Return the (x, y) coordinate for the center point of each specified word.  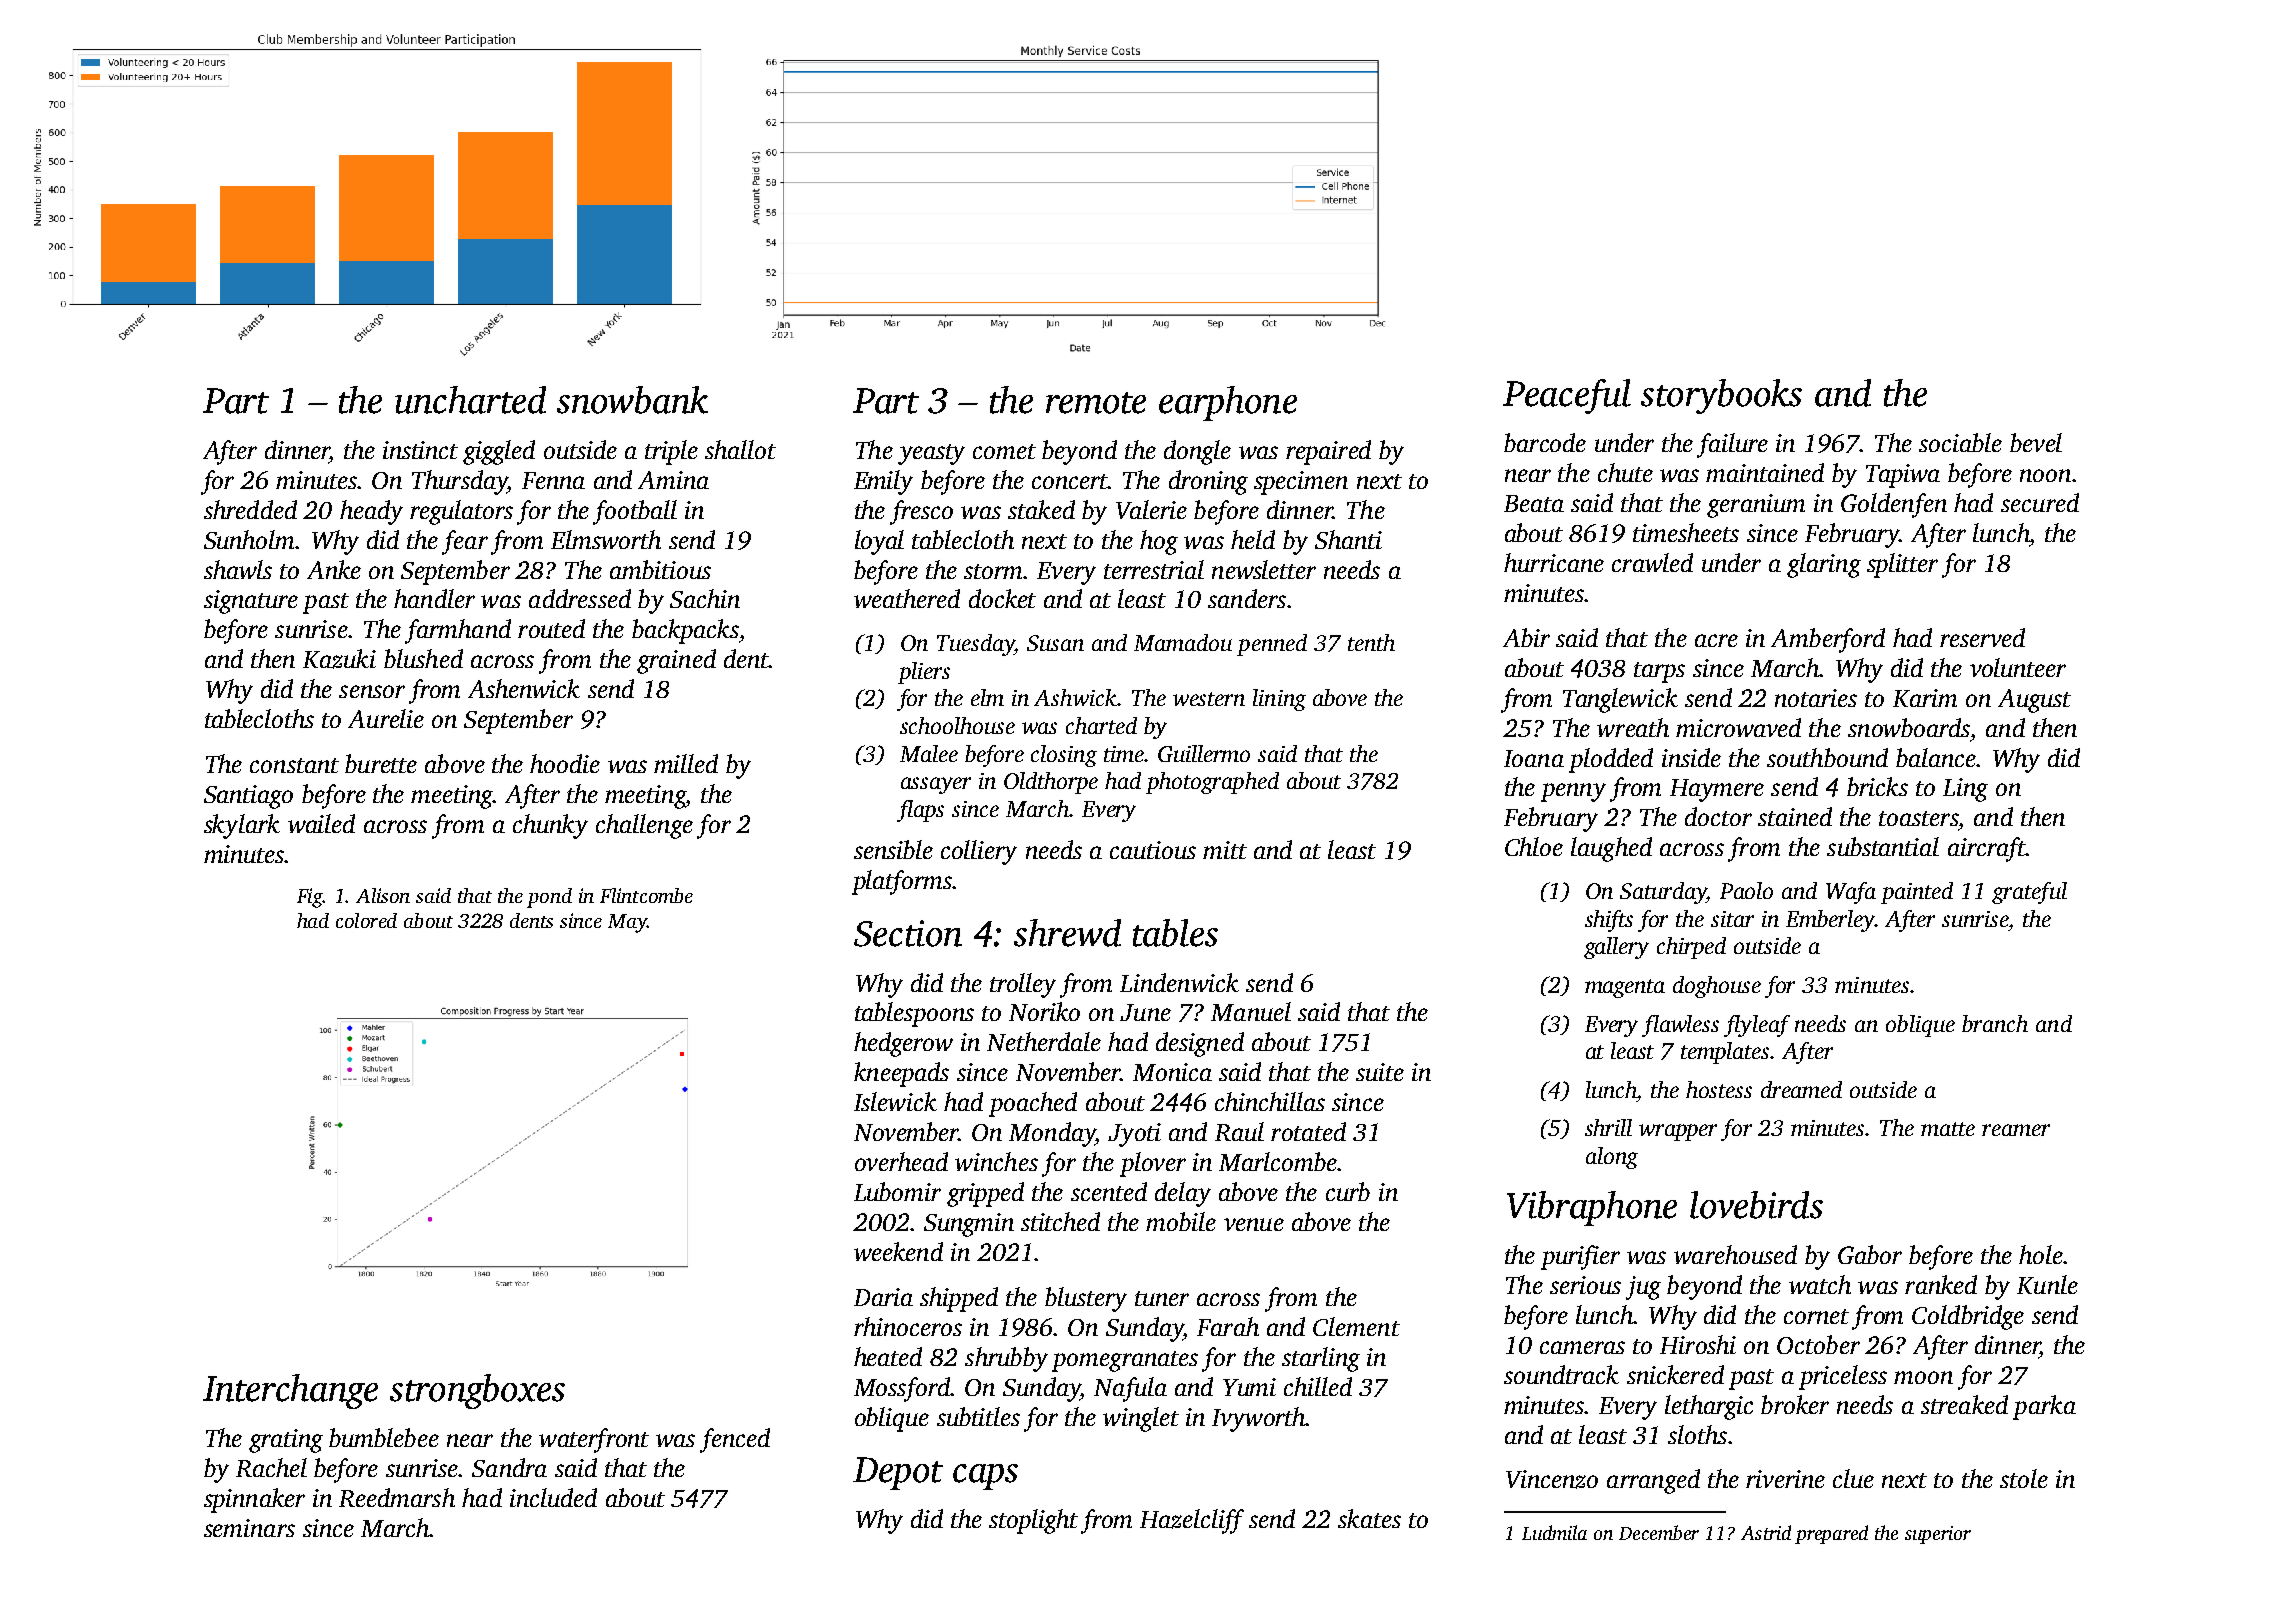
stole (2024, 1478)
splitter (1902, 565)
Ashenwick (524, 688)
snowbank (632, 400)
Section (908, 933)
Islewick (895, 1101)
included (553, 1497)
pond (549, 898)
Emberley (1830, 921)
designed (1200, 1044)
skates (1369, 1518)
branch (1995, 1023)
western (1209, 699)
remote (1096, 403)
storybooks (1721, 396)
